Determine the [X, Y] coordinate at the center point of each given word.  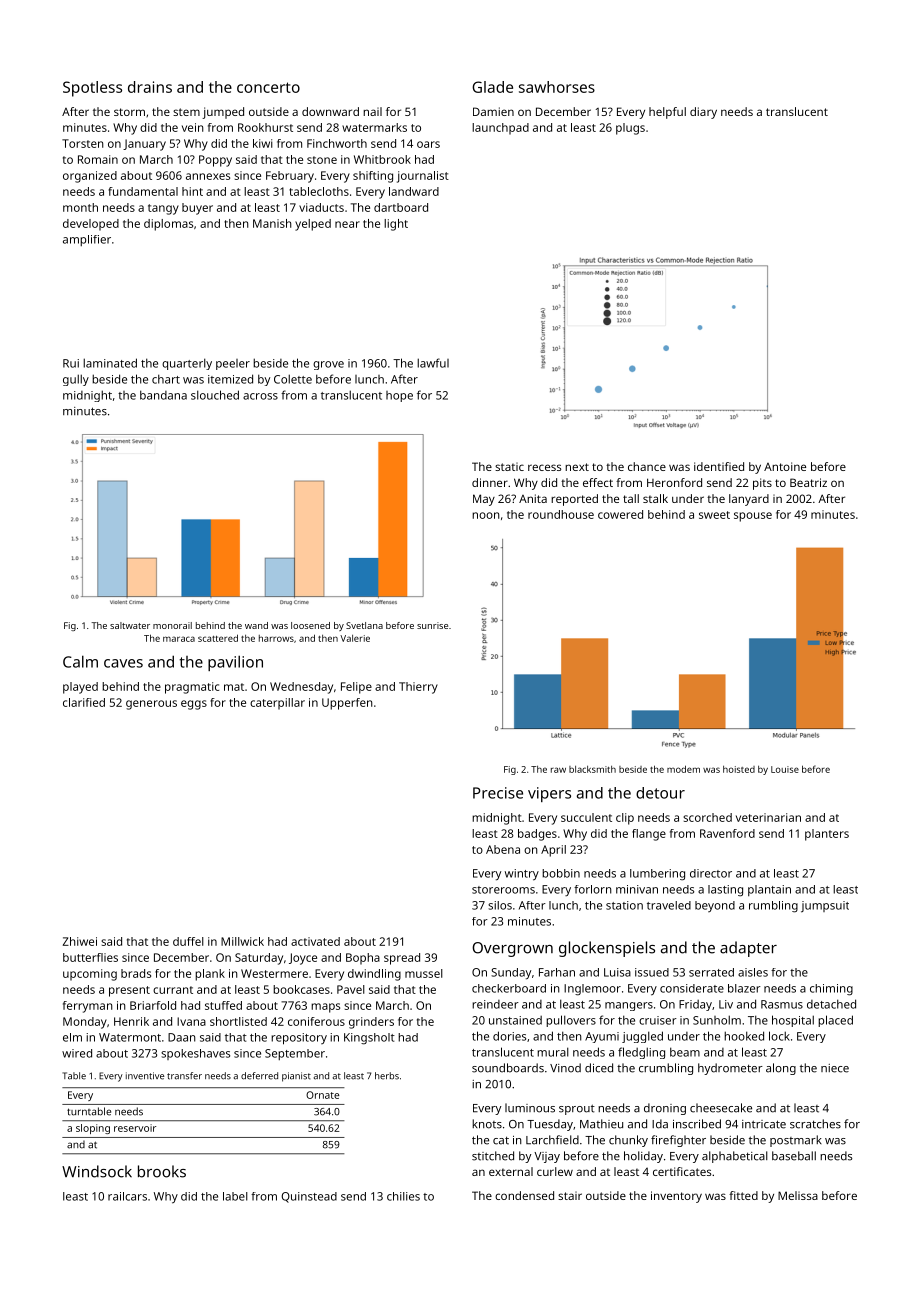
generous [151, 705]
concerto [268, 87]
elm [72, 1037]
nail [372, 111]
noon [486, 515]
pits [762, 484]
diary [703, 113]
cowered [620, 514]
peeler [233, 364]
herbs [387, 1076]
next [577, 467]
